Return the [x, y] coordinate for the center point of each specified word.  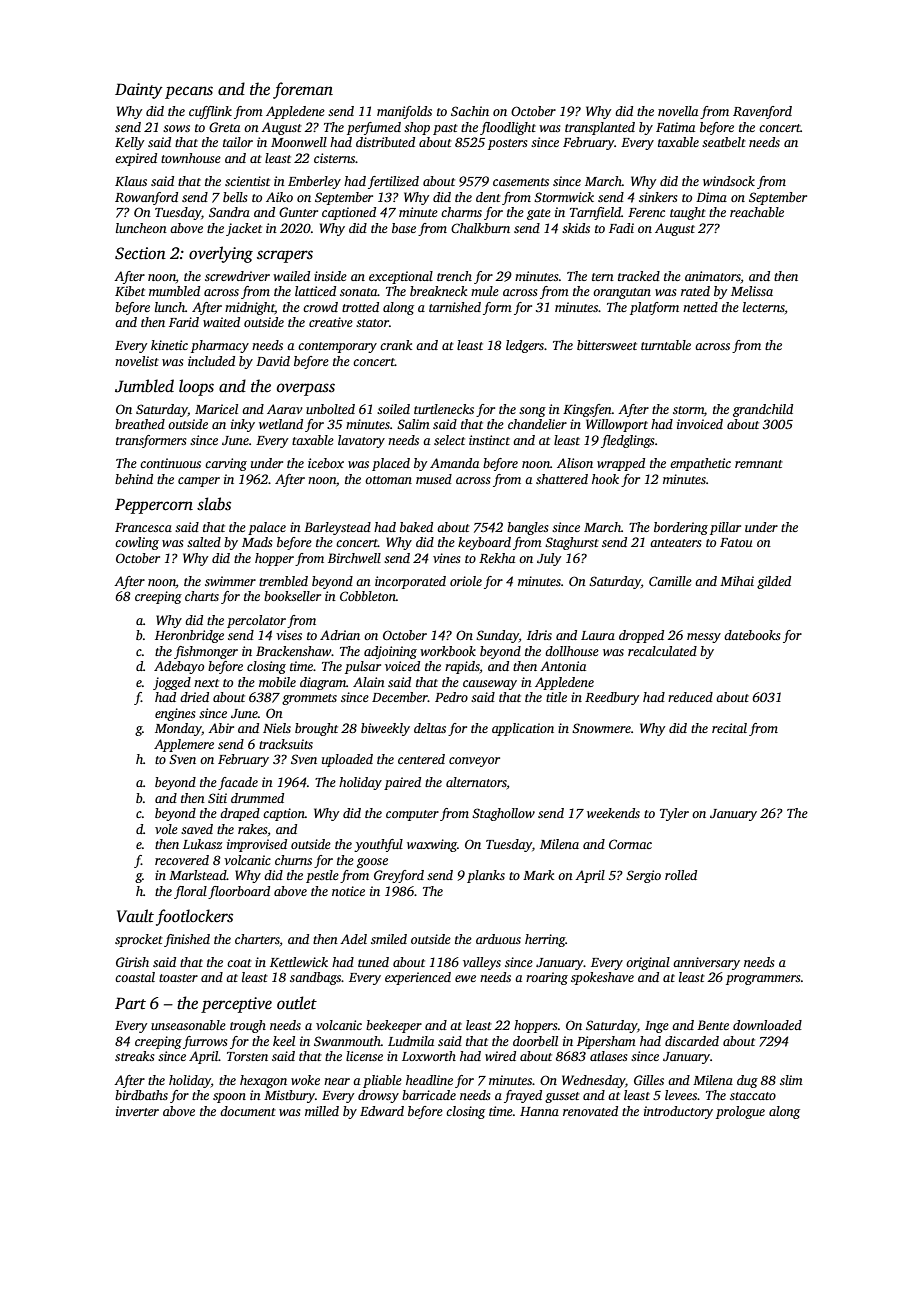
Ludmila [411, 1041]
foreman [303, 90]
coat [239, 963]
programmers [763, 980]
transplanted [600, 128]
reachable [757, 212]
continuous [170, 463]
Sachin [470, 111]
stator [372, 323]
